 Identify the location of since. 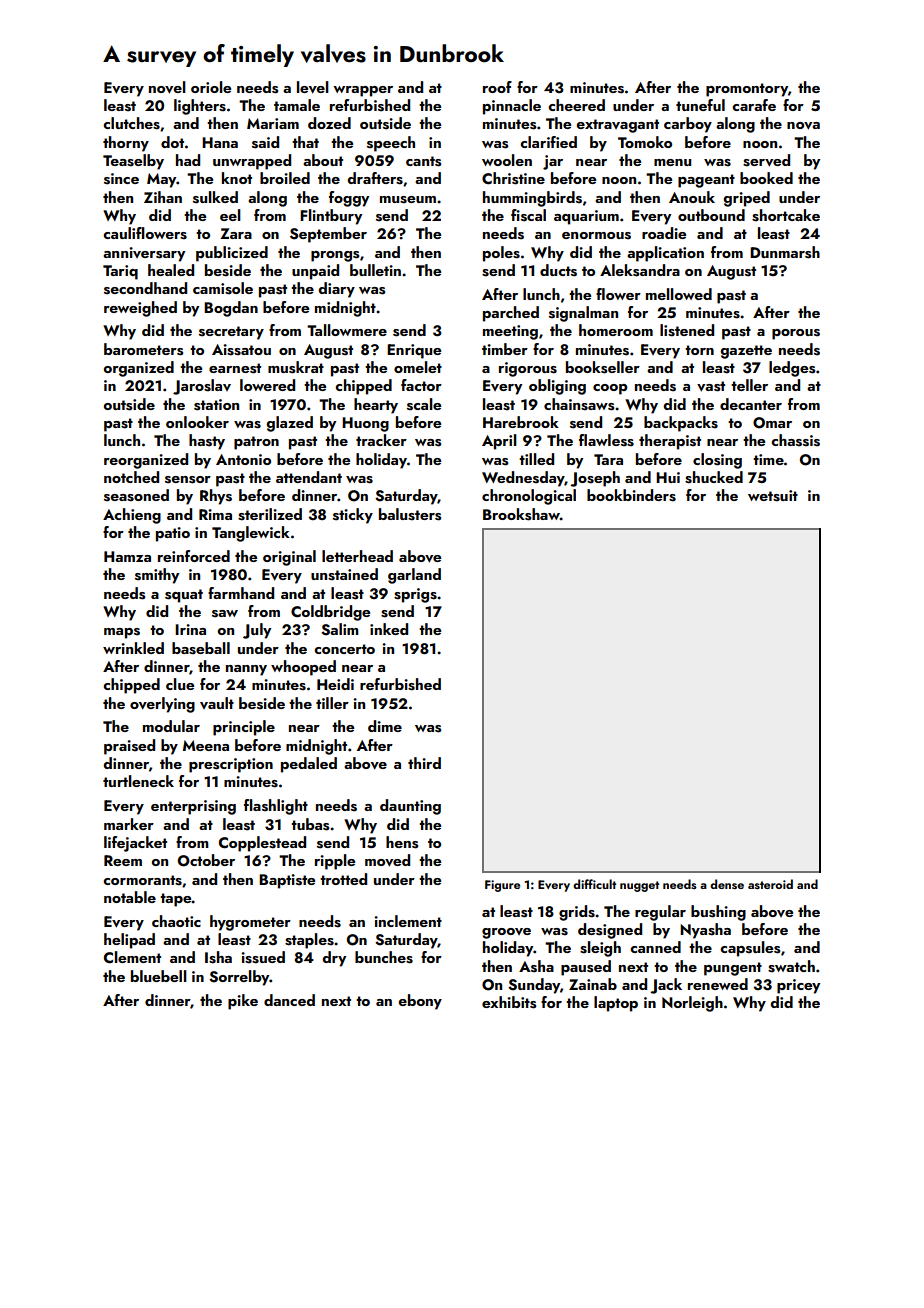
(121, 179).
